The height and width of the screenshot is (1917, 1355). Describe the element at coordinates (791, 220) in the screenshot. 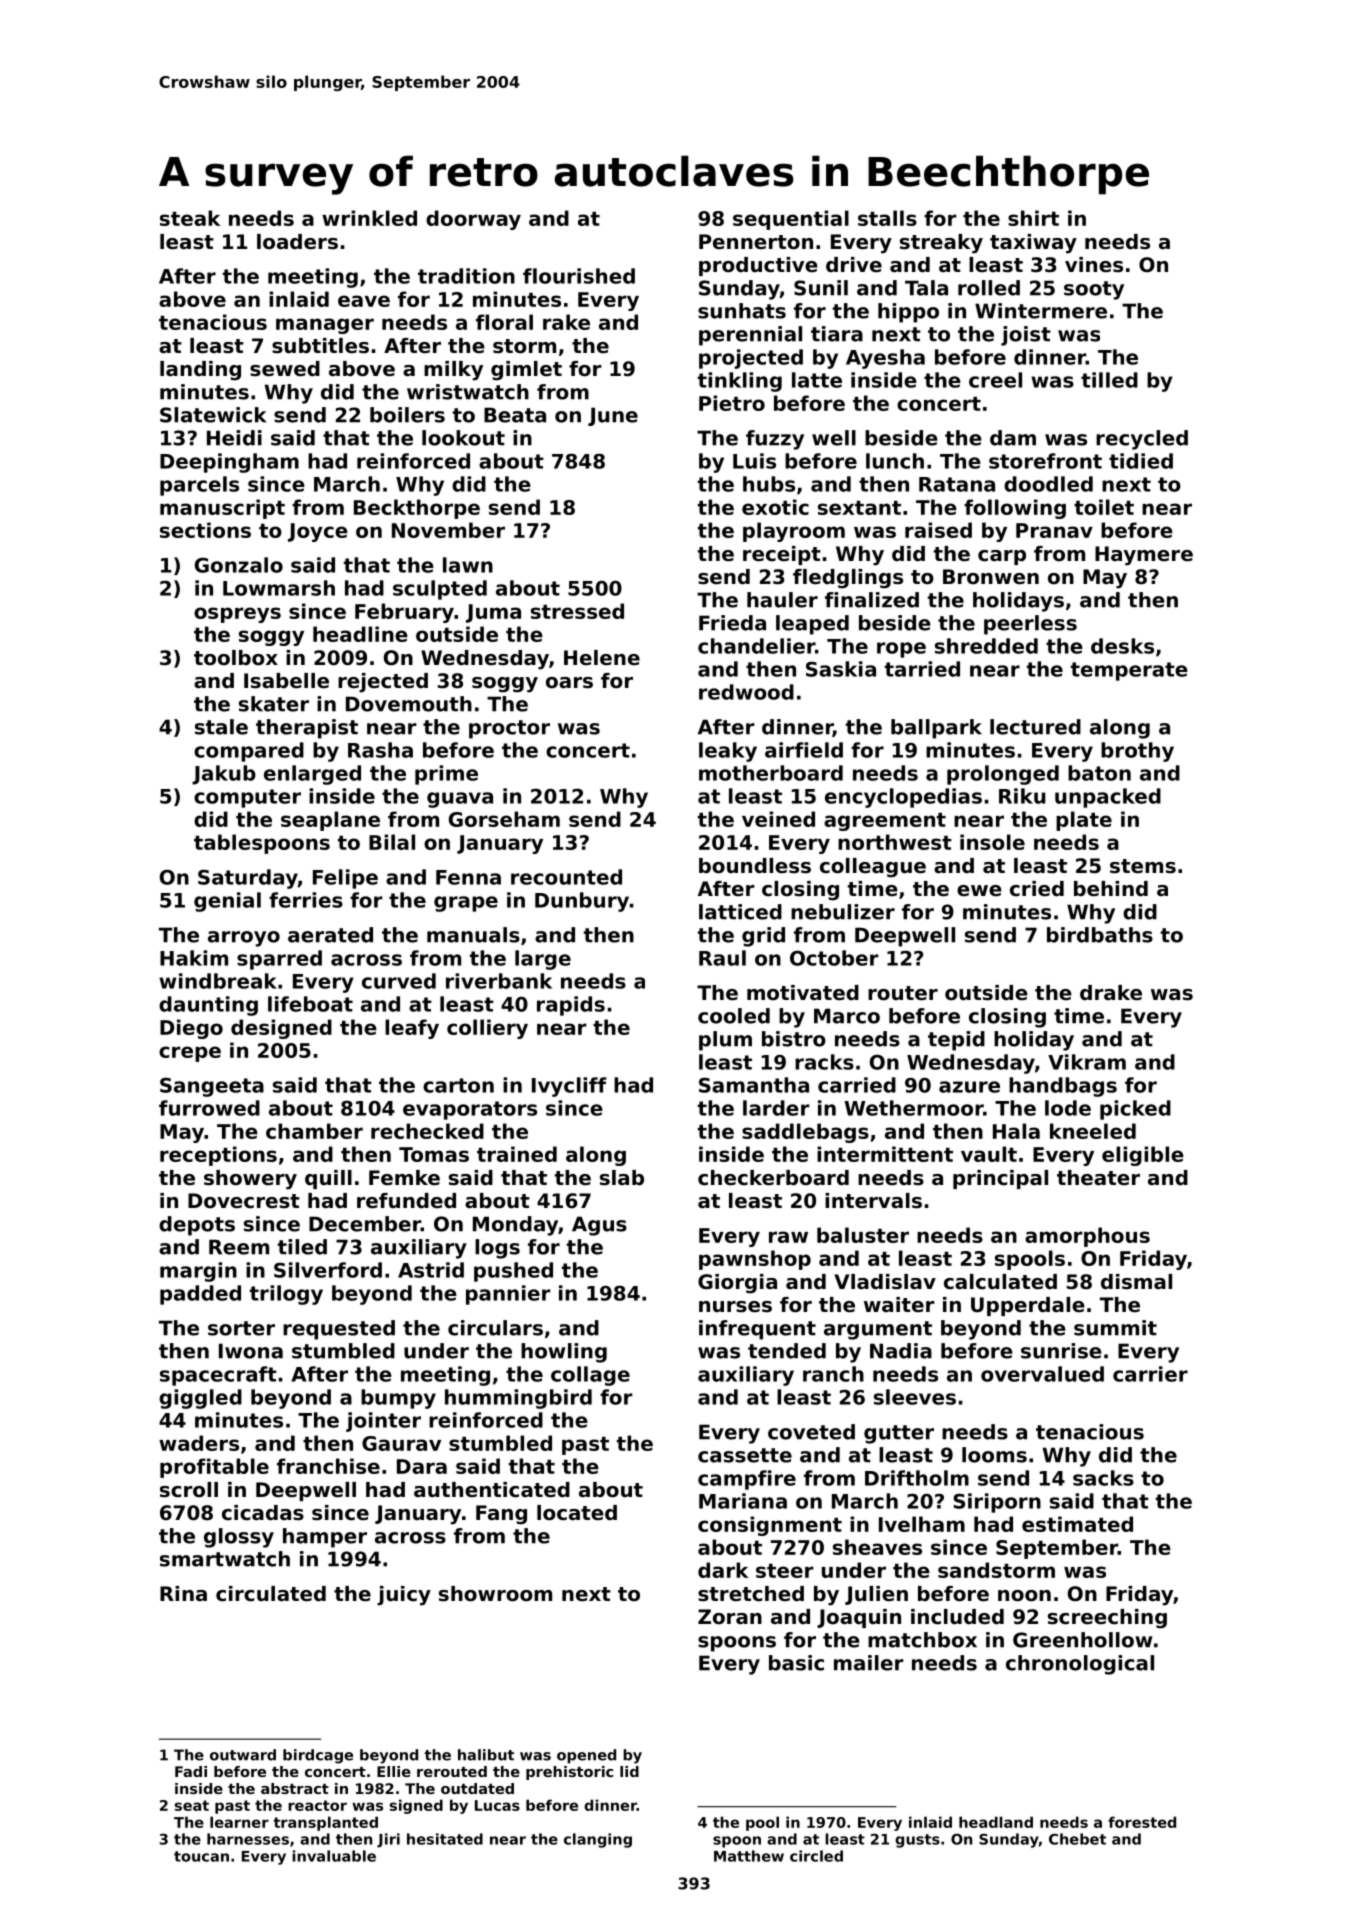

I see `sequential` at that location.
